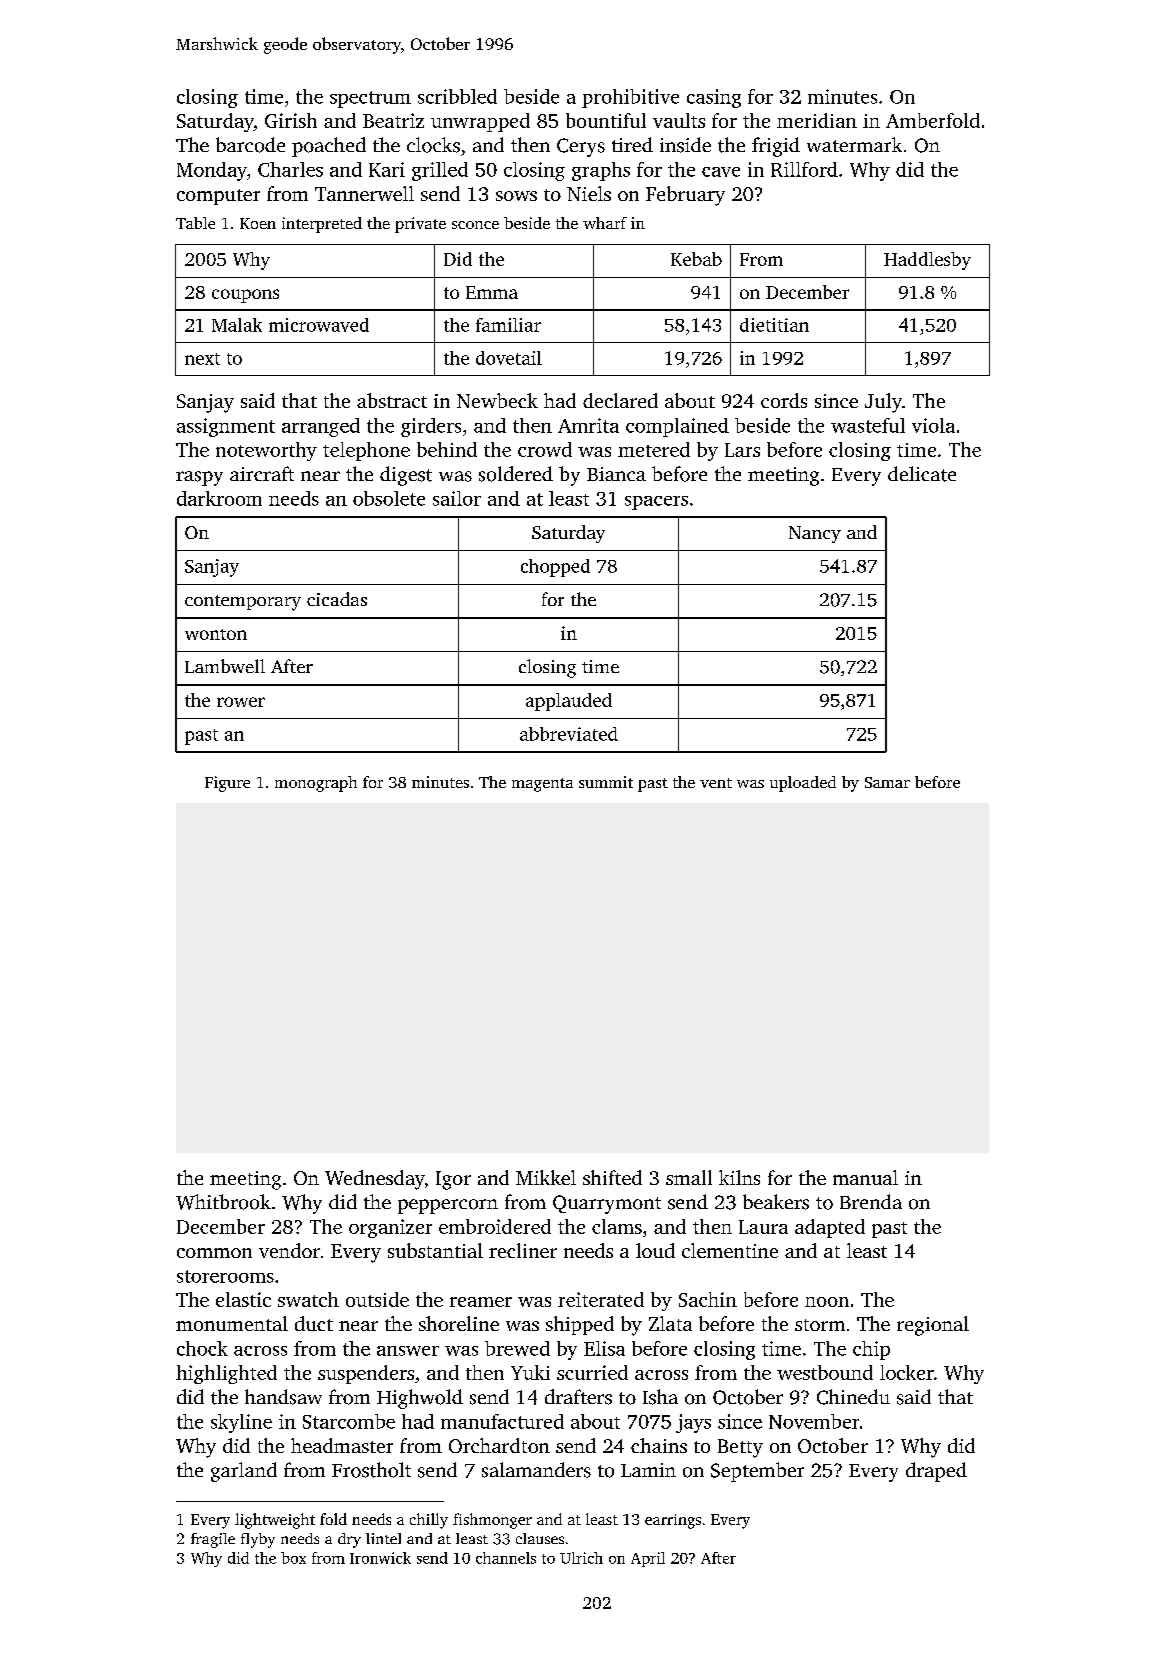 This page has height=1654, width=1165. Describe the element at coordinates (492, 1521) in the page. I see `fishmonger` at that location.
